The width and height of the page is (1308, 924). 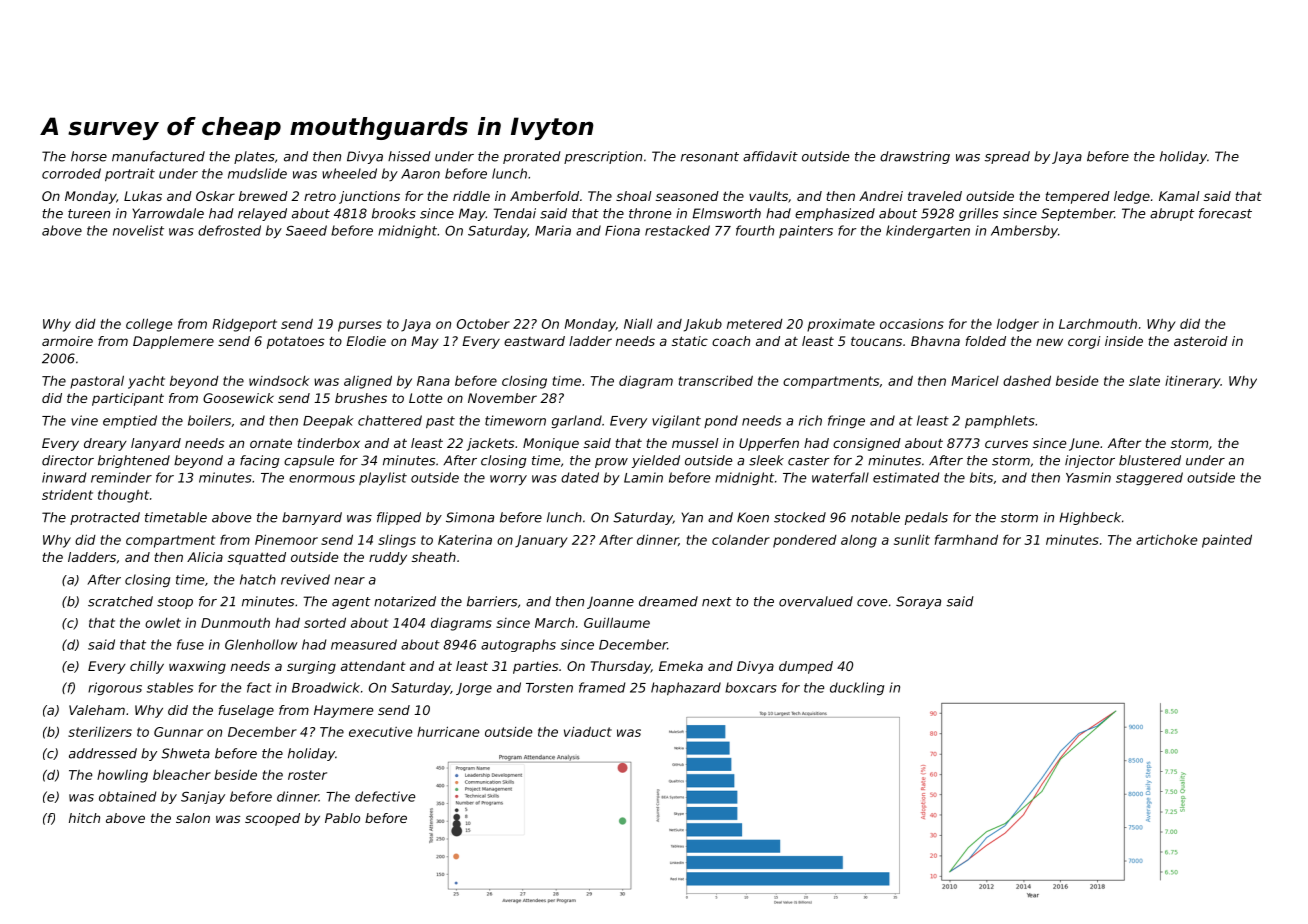 I want to click on farmhand, so click(x=966, y=539).
